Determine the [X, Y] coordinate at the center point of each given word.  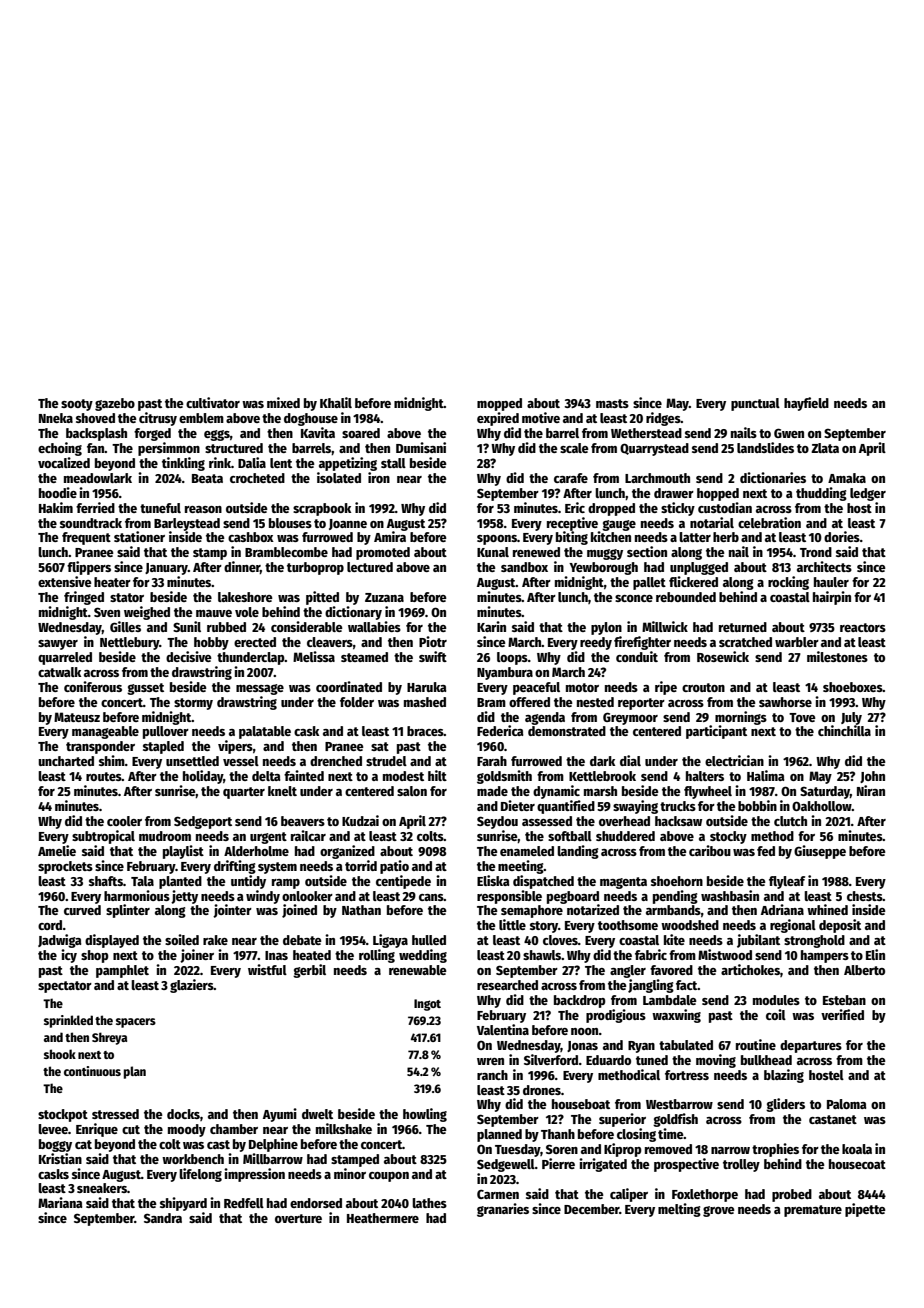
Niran [871, 790]
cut [131, 1129]
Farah [492, 761]
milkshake [344, 1128]
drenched [336, 761]
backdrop [580, 1001]
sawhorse [785, 702]
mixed [283, 402]
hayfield [806, 404]
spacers [136, 1023]
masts [612, 403]
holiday [203, 777]
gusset [145, 689]
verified [842, 1014]
